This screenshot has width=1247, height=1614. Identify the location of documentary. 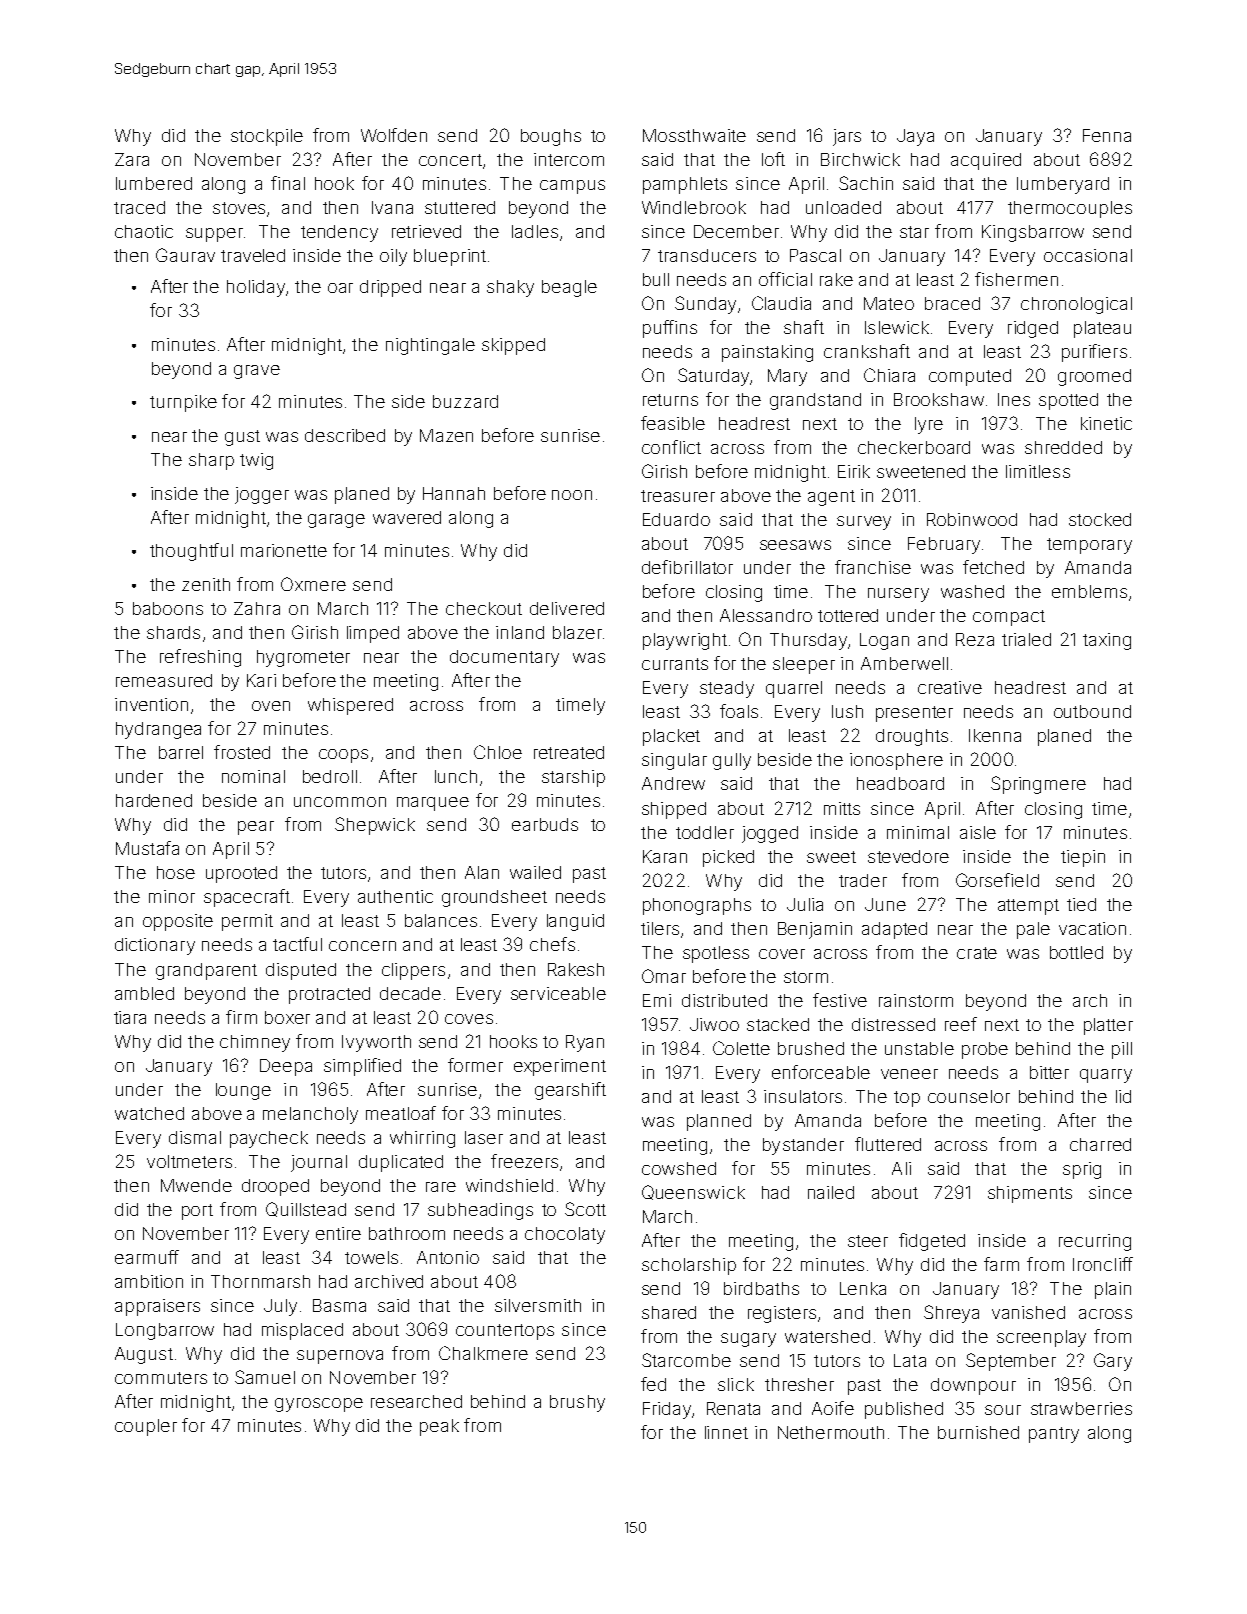
(504, 658).
